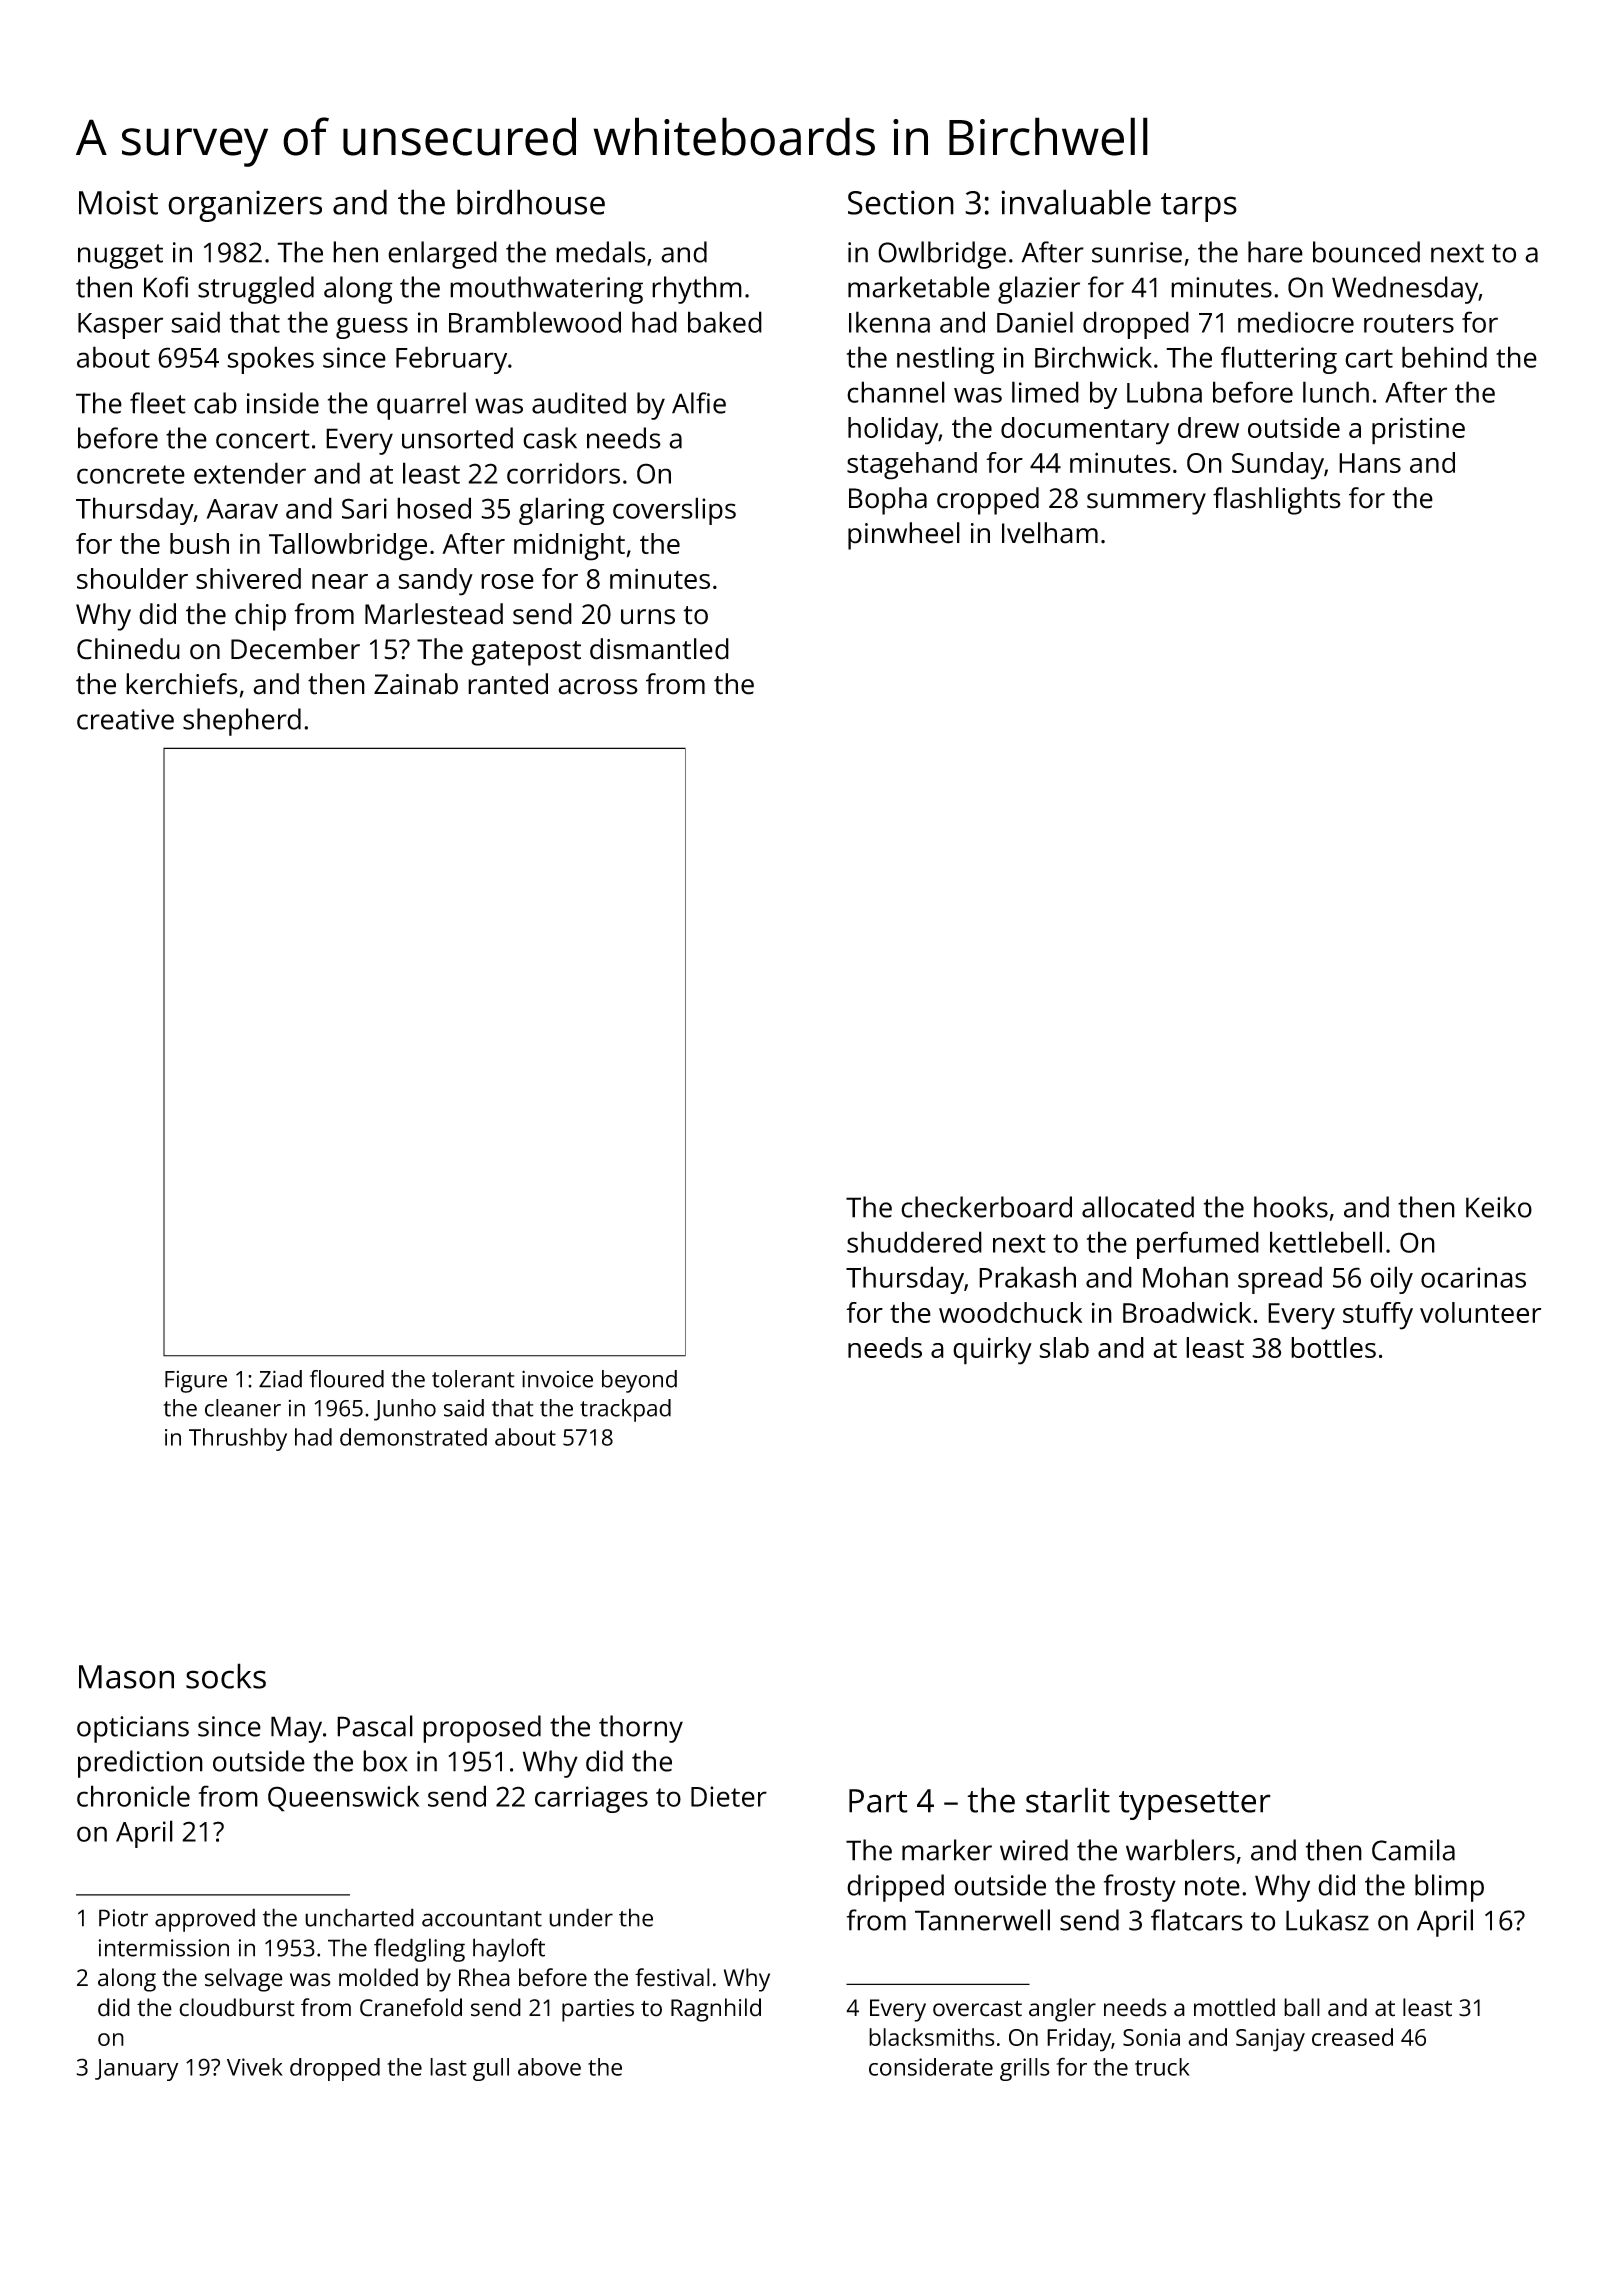  I want to click on trackpad, so click(625, 1410).
